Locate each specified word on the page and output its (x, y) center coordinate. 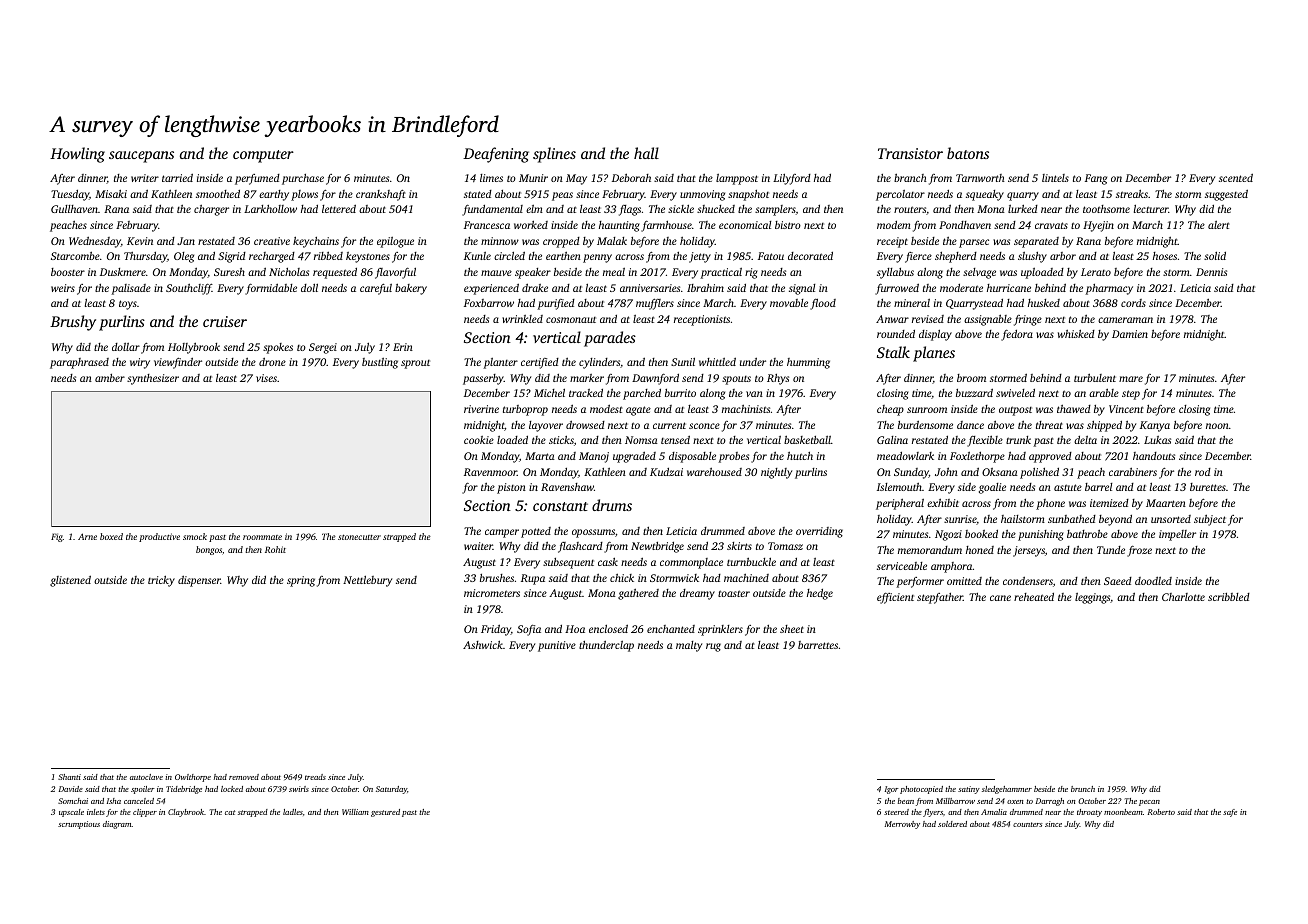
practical (721, 273)
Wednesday (95, 242)
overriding (819, 532)
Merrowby (902, 825)
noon (1217, 426)
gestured (385, 813)
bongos (209, 550)
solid (1215, 256)
